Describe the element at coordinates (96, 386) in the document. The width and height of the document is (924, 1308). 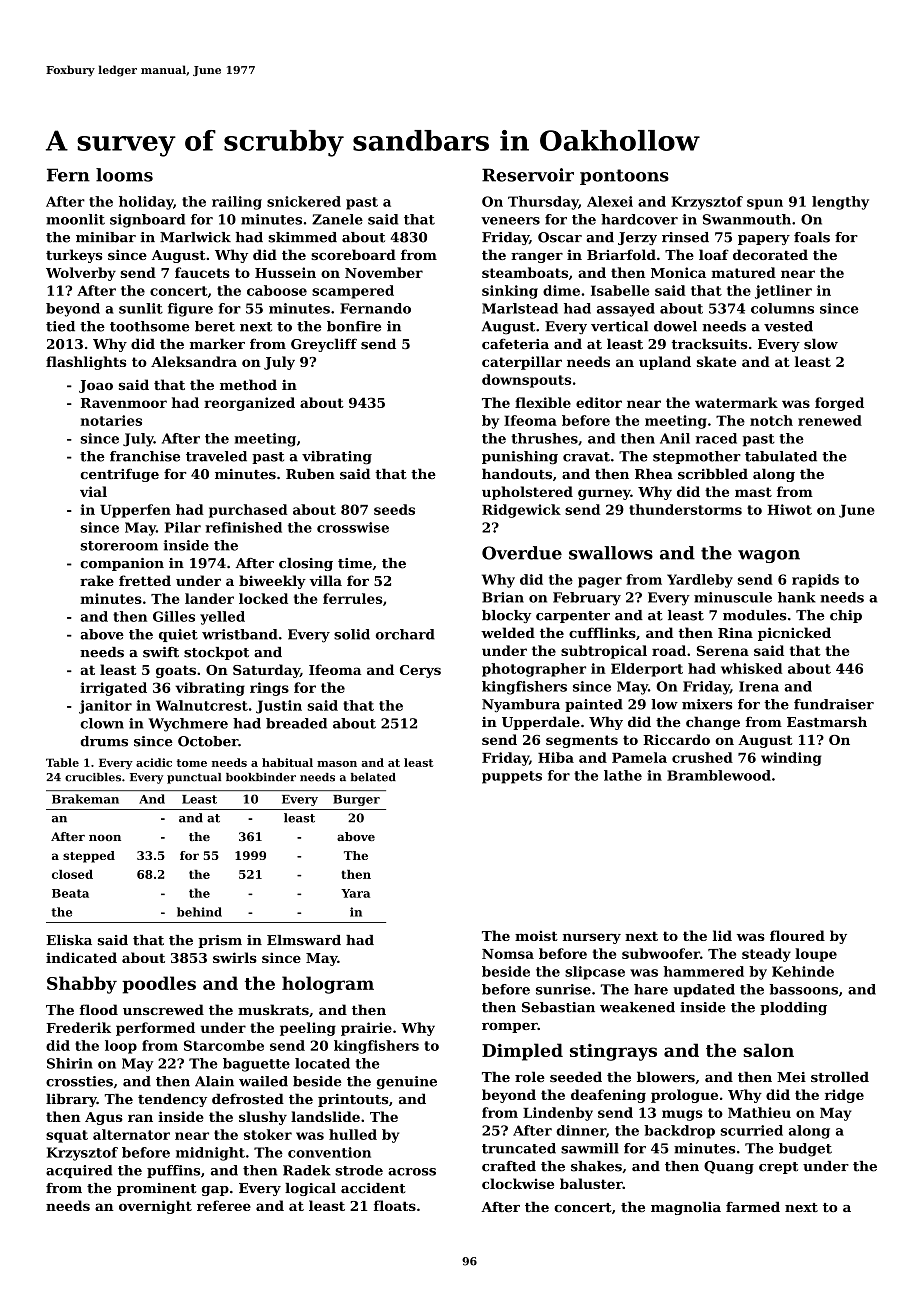
I see `Joao` at that location.
